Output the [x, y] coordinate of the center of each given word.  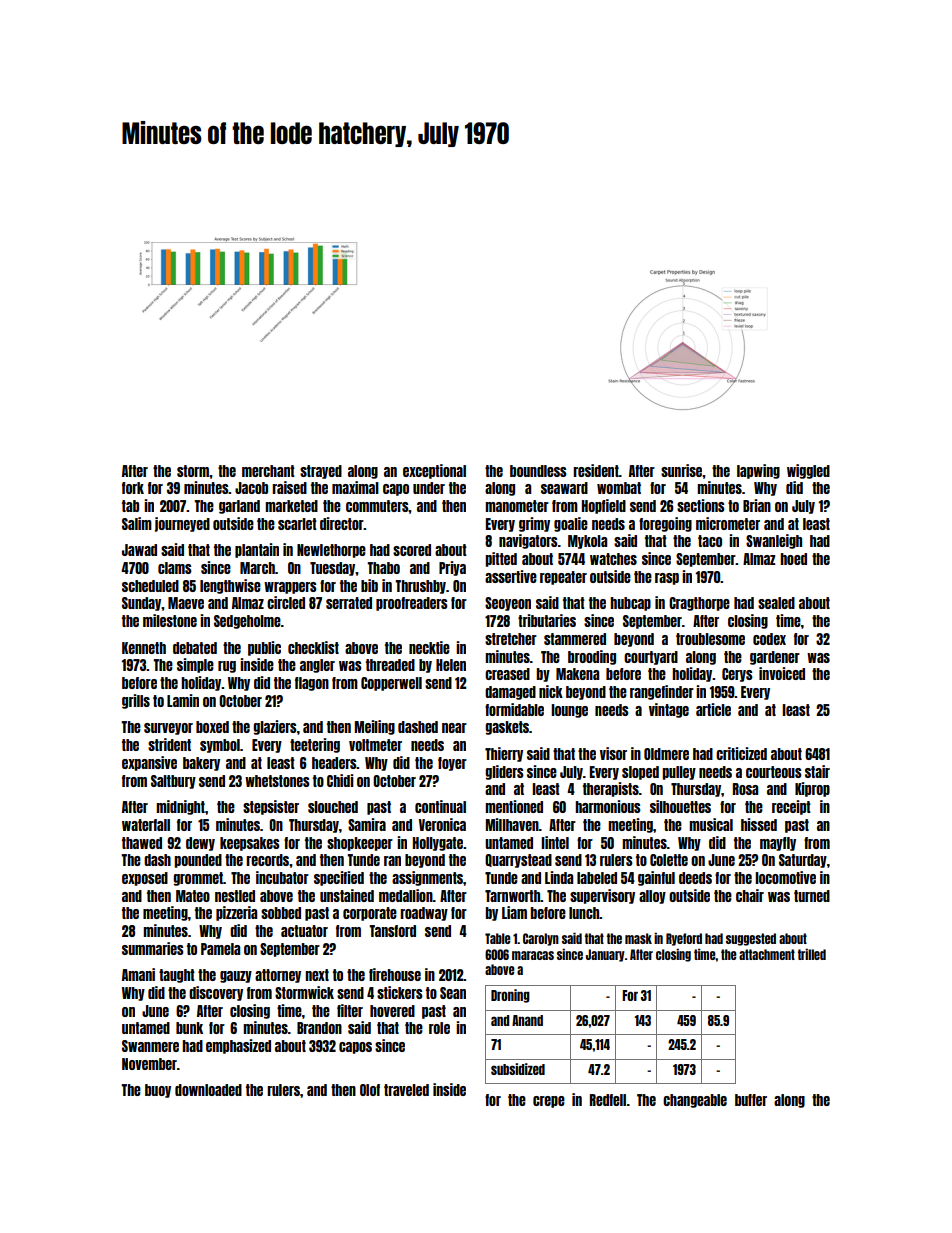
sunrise [682, 470]
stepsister [271, 807]
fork [133, 488]
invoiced [782, 673]
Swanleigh [774, 541]
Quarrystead [518, 861]
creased [507, 674]
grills [136, 701]
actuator [304, 931]
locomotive [785, 877]
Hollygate [438, 844]
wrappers [290, 588]
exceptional [434, 471]
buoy [158, 1091]
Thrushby [420, 587]
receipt [791, 807]
